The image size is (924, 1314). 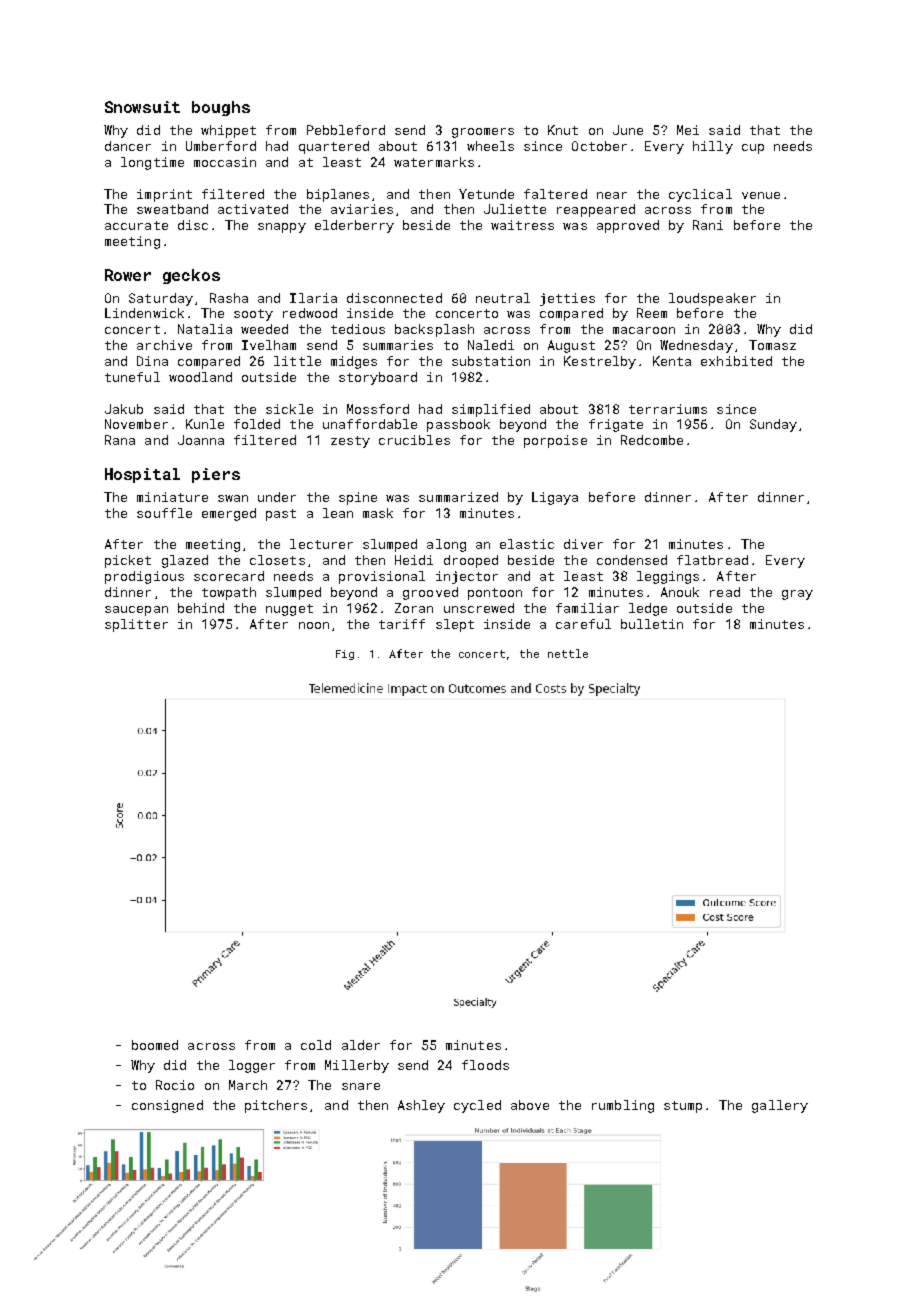 What do you see at coordinates (346, 130) in the screenshot?
I see `Pebbleford` at bounding box center [346, 130].
